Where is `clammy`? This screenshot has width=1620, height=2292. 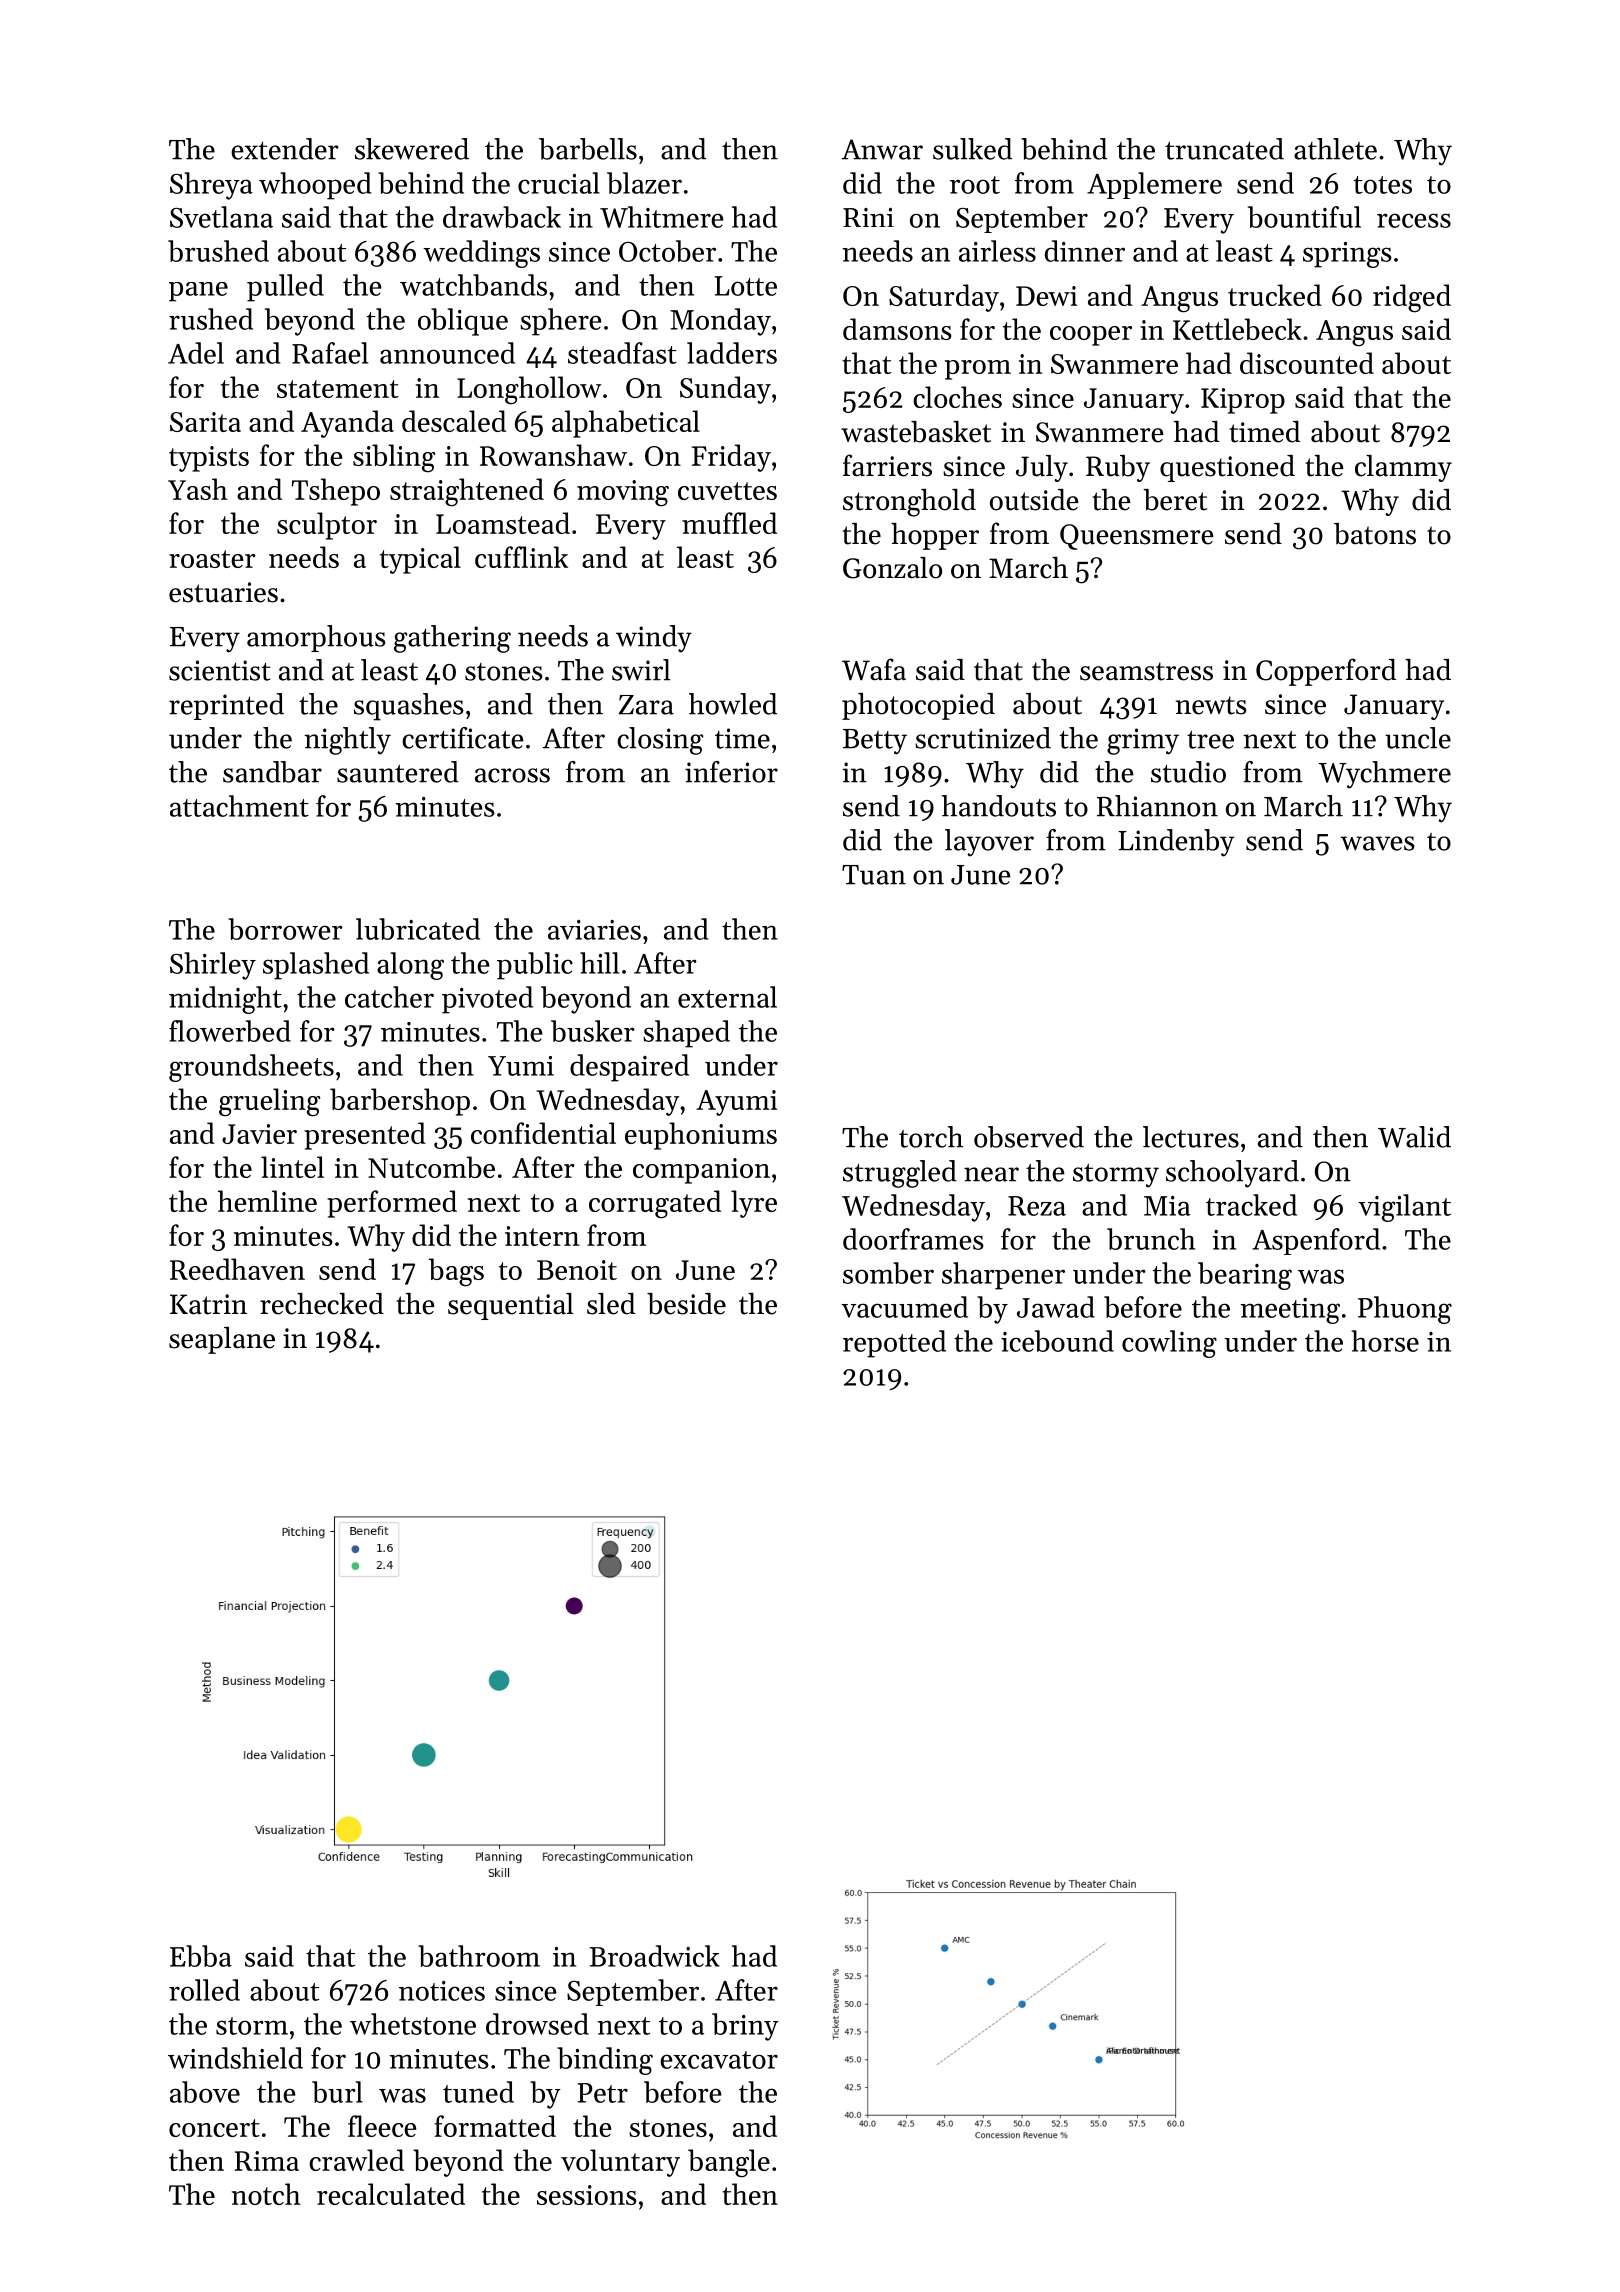 clammy is located at coordinates (1403, 468).
